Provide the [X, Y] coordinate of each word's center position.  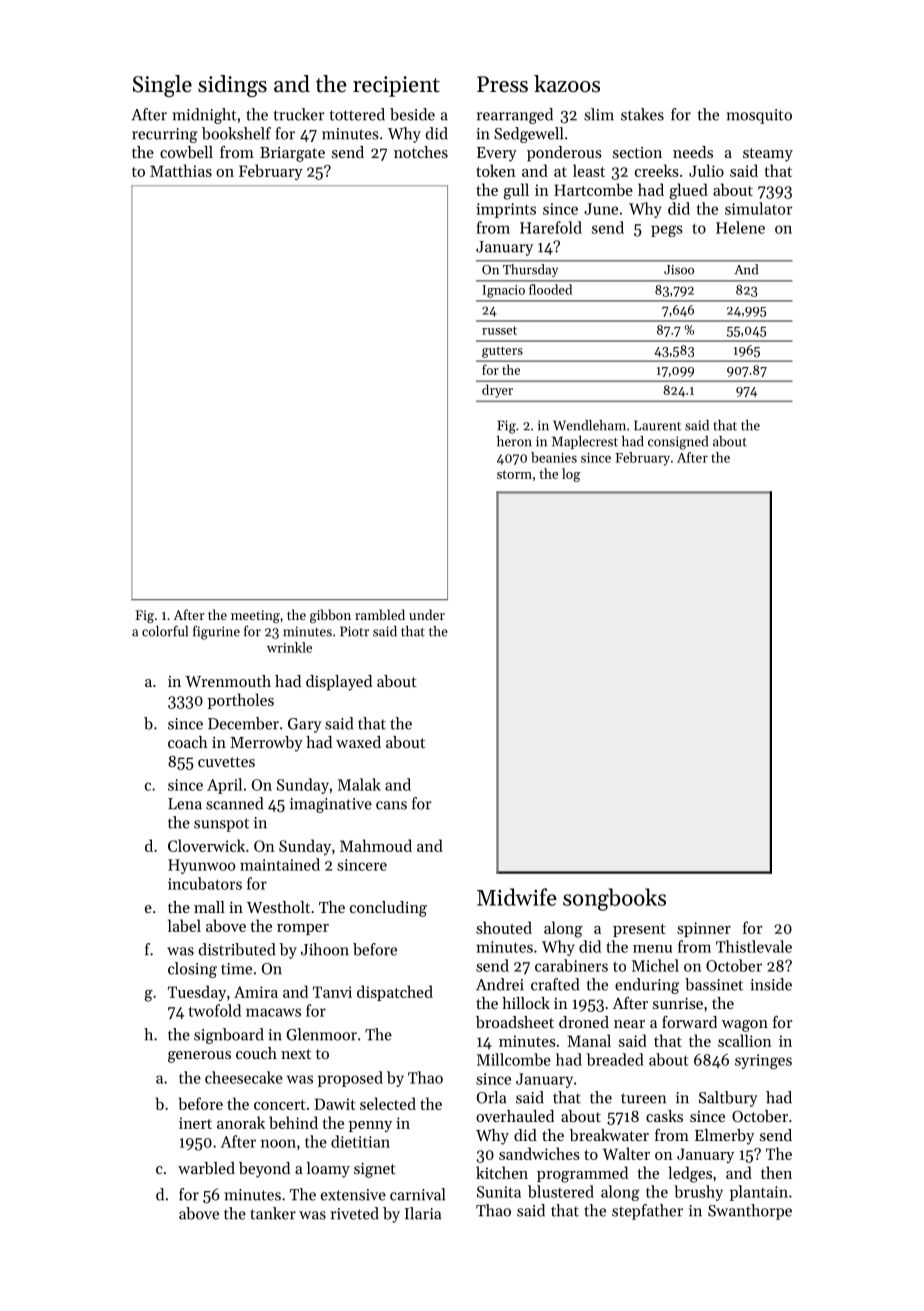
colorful [165, 631]
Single [162, 86]
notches [421, 152]
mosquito [759, 116]
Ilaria [423, 1213]
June [601, 209]
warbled [206, 1168]
